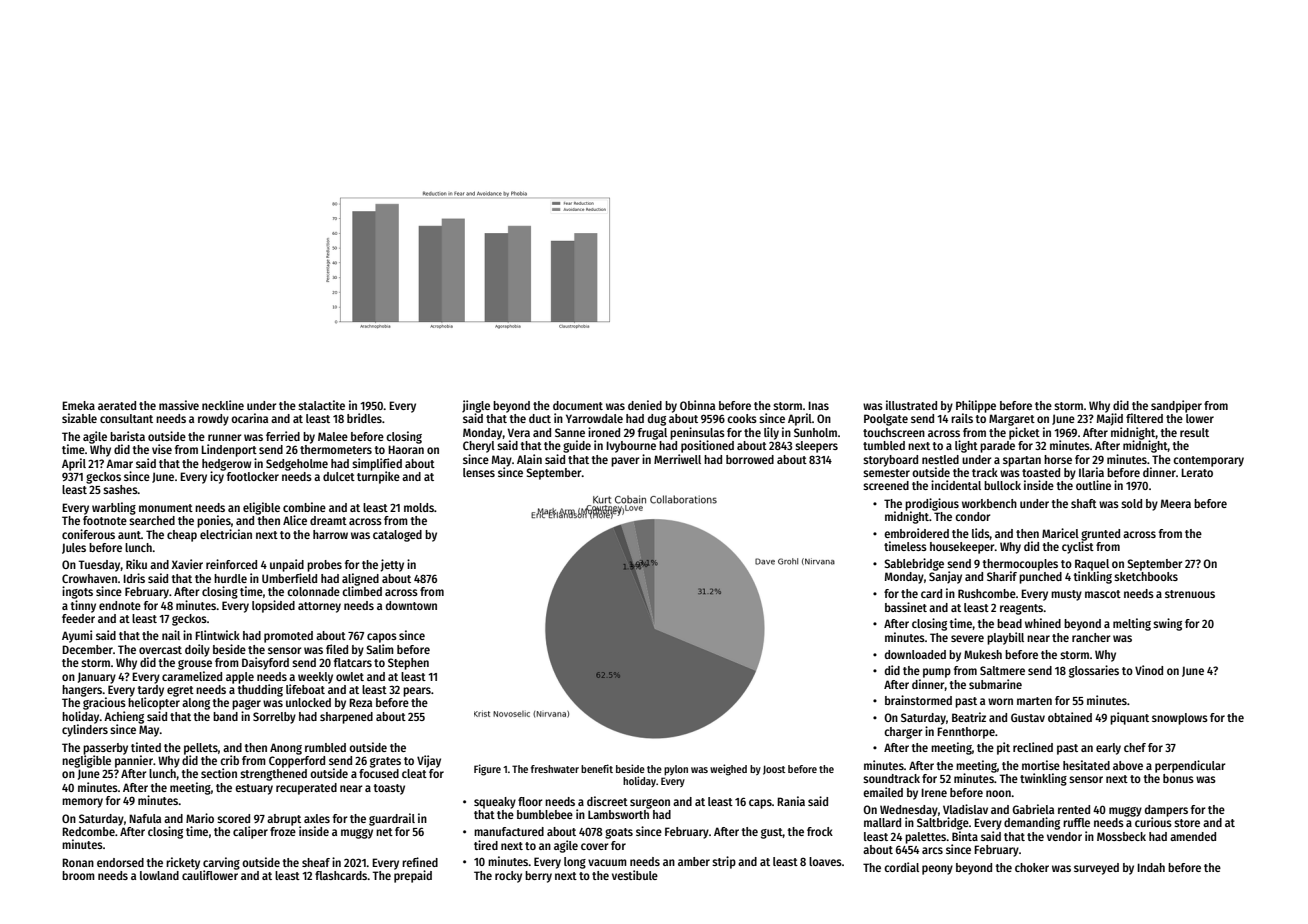  I want to click on strenuous, so click(1190, 594).
